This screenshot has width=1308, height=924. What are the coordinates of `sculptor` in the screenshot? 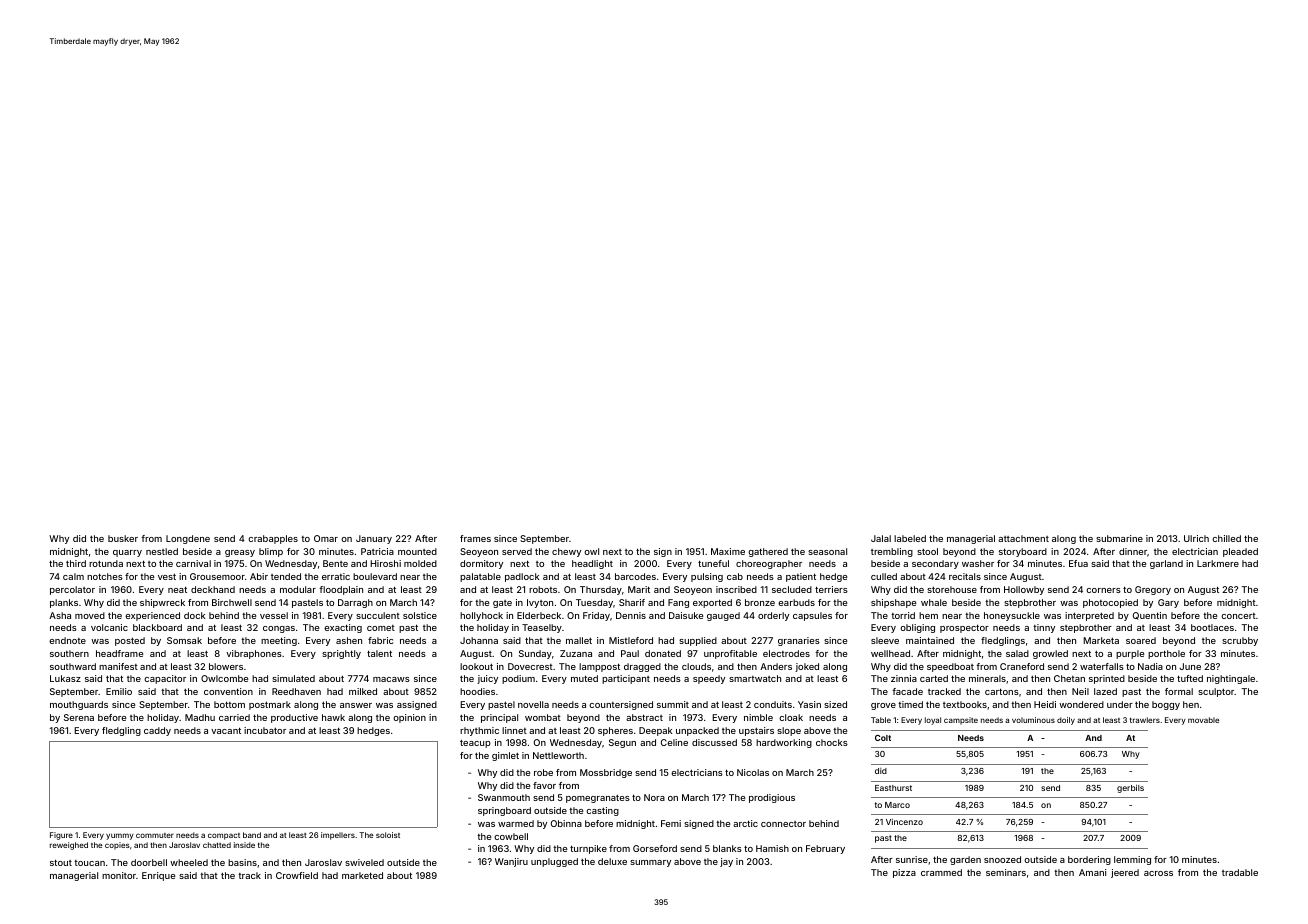 It's located at (1216, 692).
